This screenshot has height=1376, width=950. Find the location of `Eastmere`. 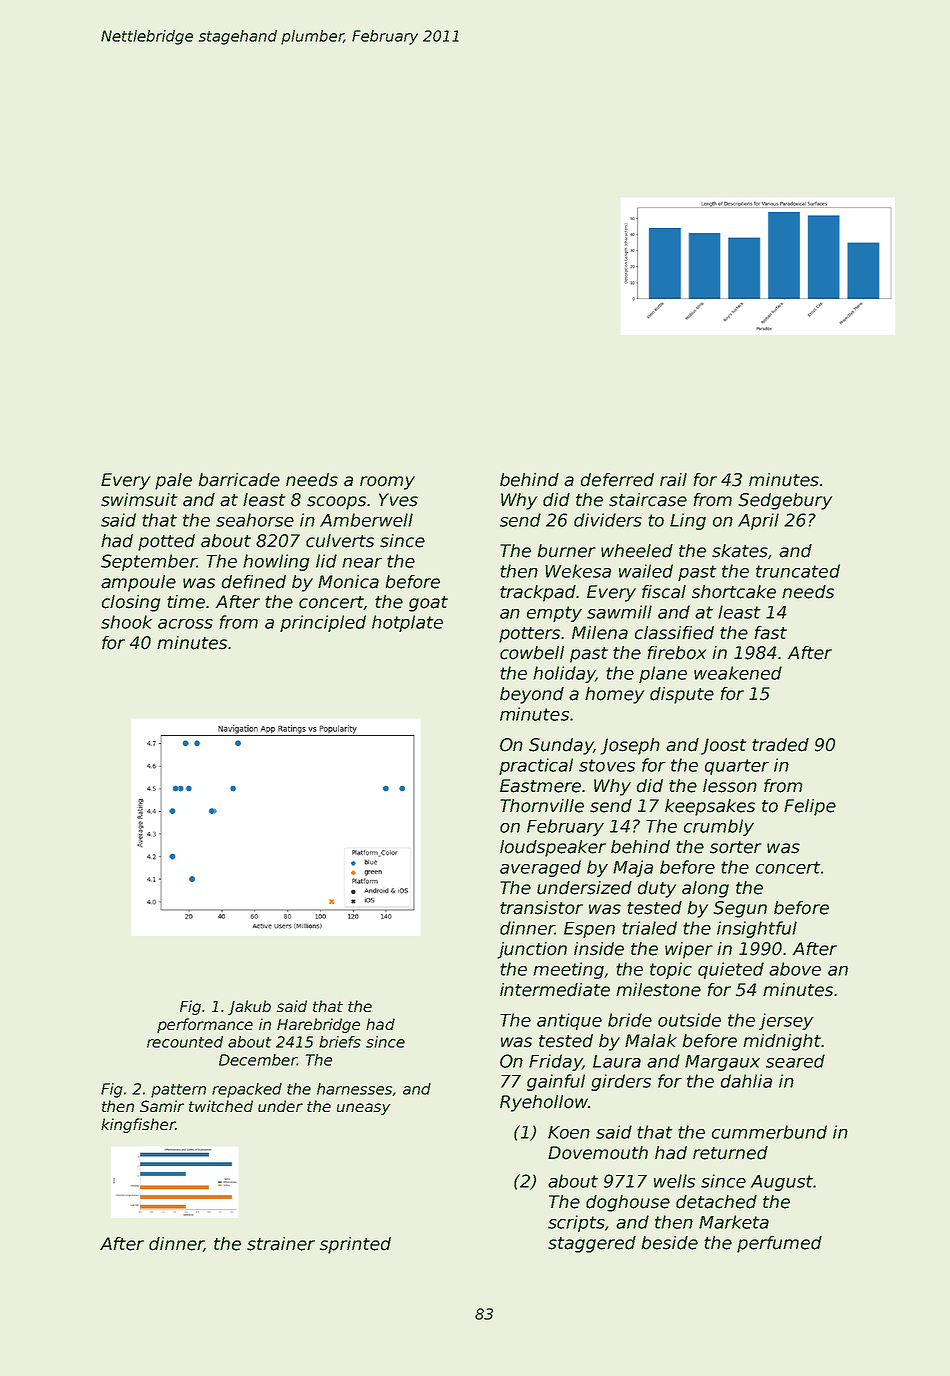

Eastmere is located at coordinates (540, 786).
